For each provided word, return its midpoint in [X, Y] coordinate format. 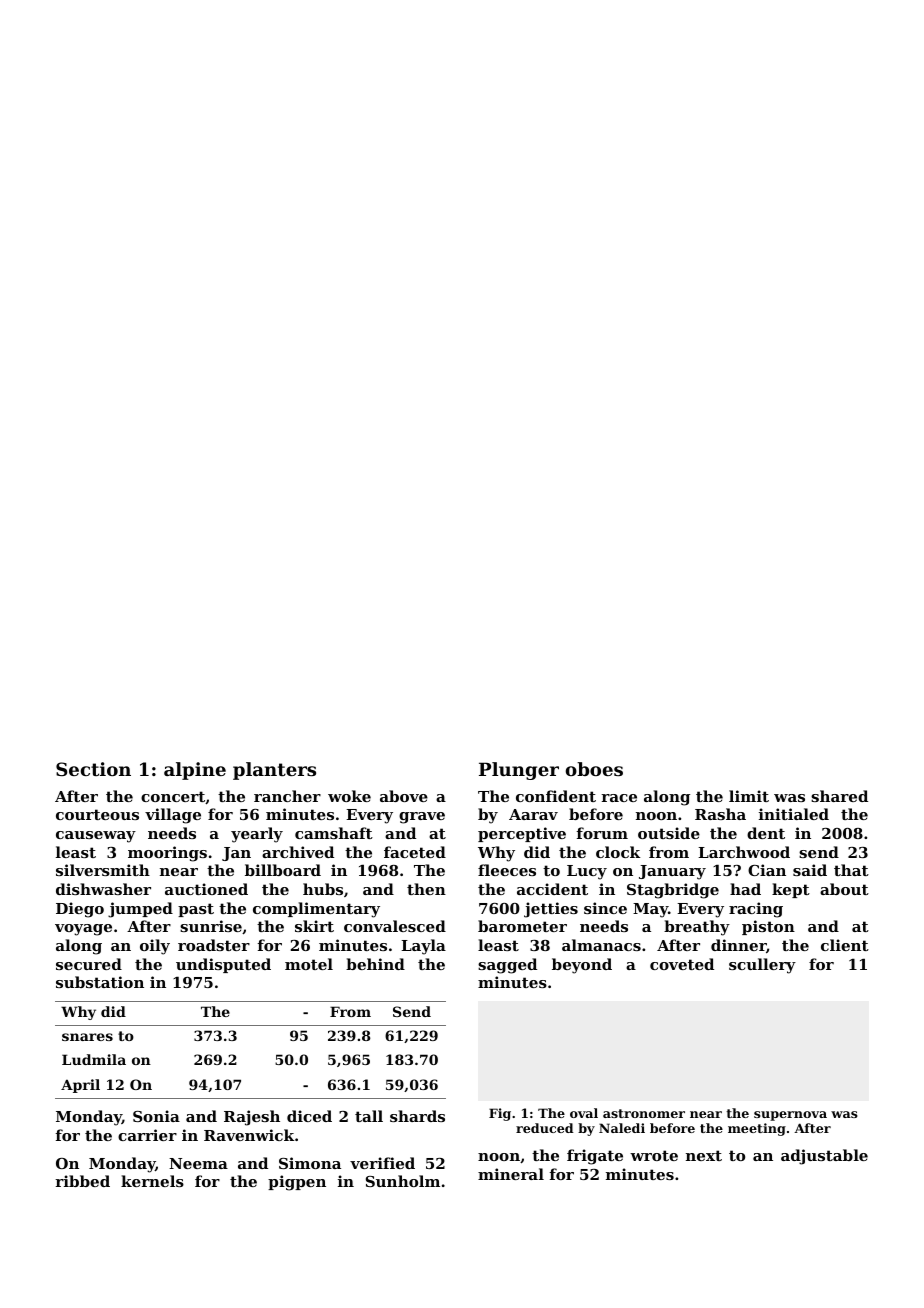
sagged [507, 966]
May [650, 910]
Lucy [587, 872]
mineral [511, 1174]
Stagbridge [673, 891]
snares [87, 1037]
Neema [198, 1163]
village [173, 816]
